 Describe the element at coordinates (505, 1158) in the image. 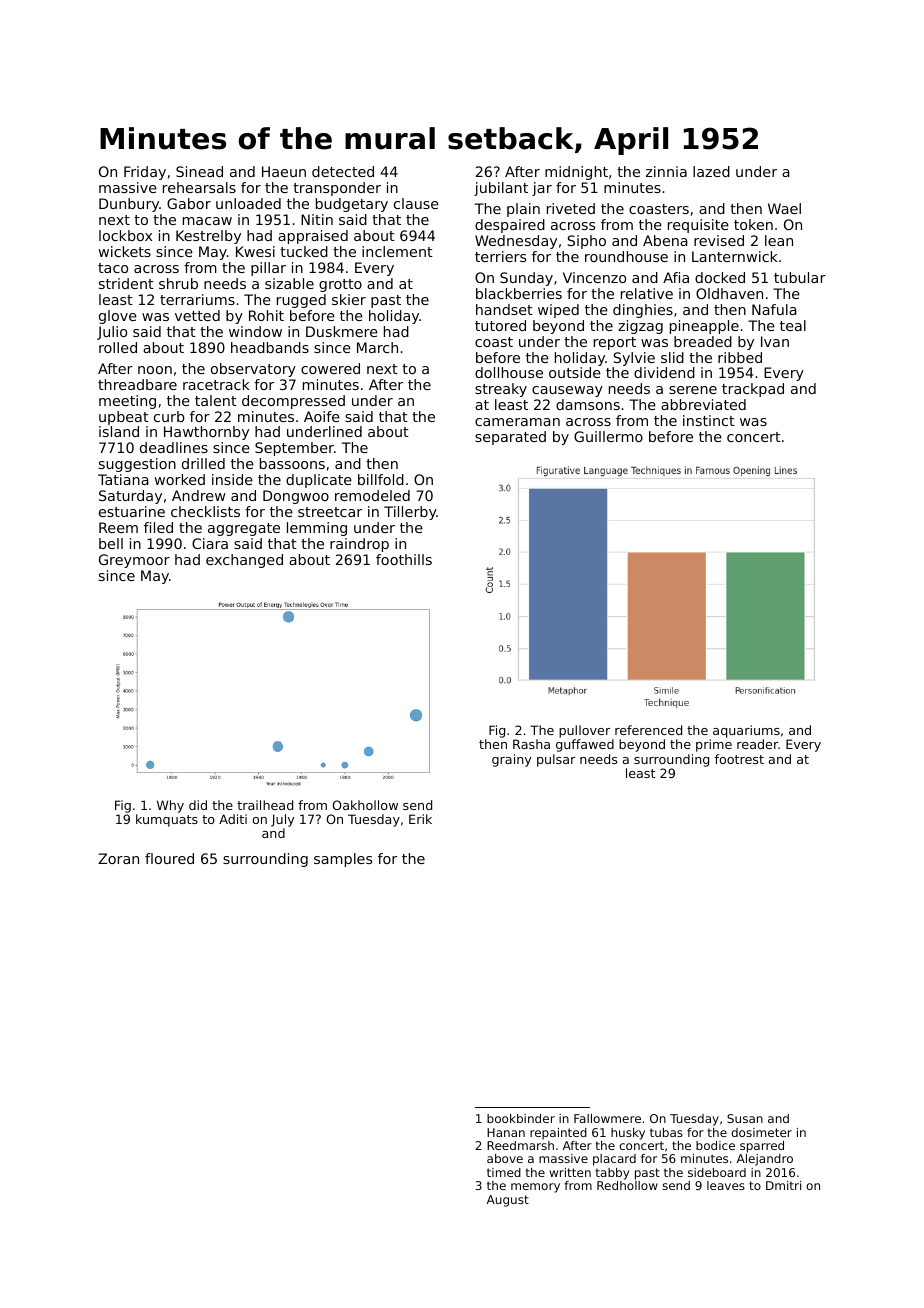

I see `above` at that location.
